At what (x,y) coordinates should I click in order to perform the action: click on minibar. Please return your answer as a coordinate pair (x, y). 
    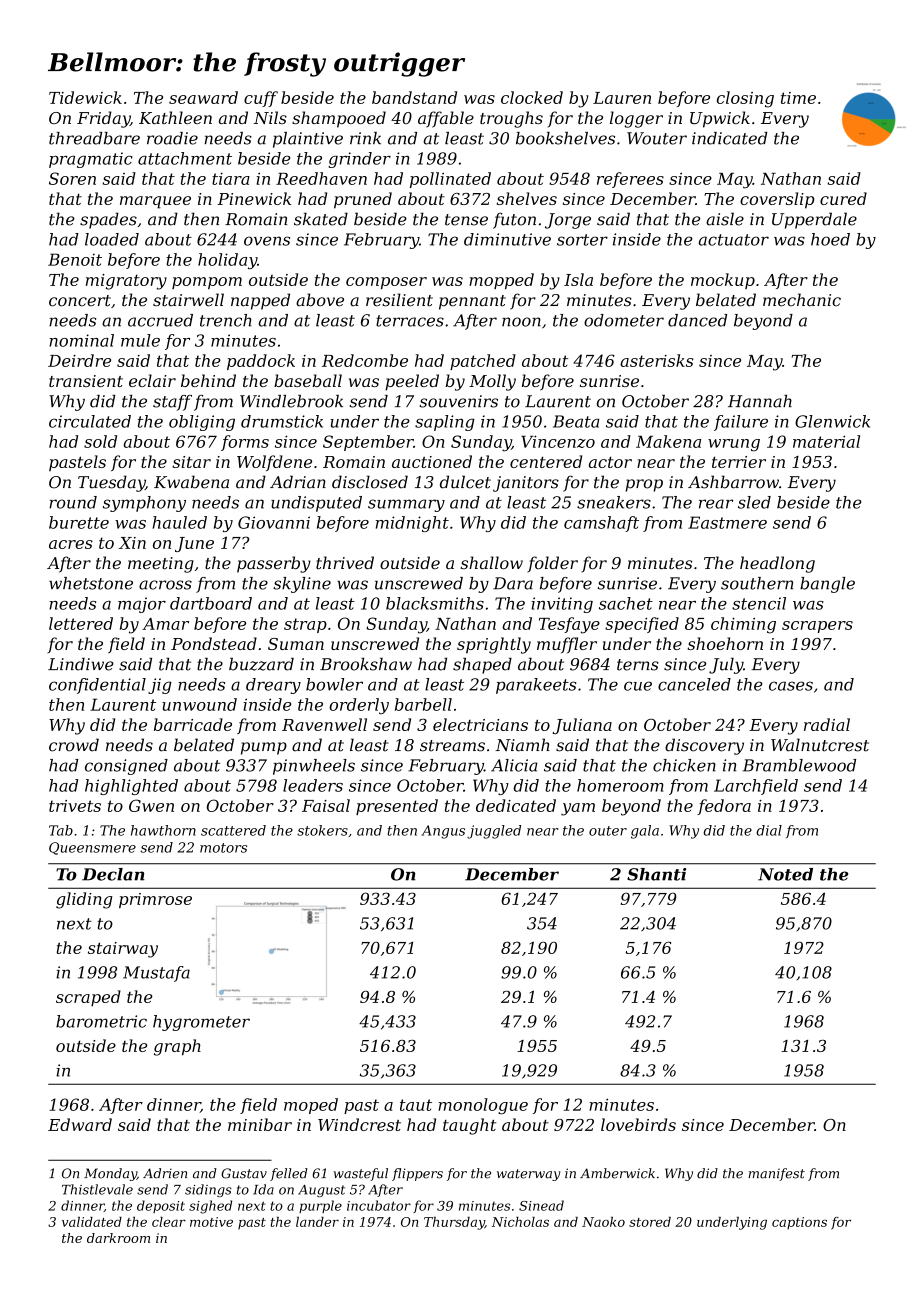
    Looking at the image, I should click on (260, 1124).
